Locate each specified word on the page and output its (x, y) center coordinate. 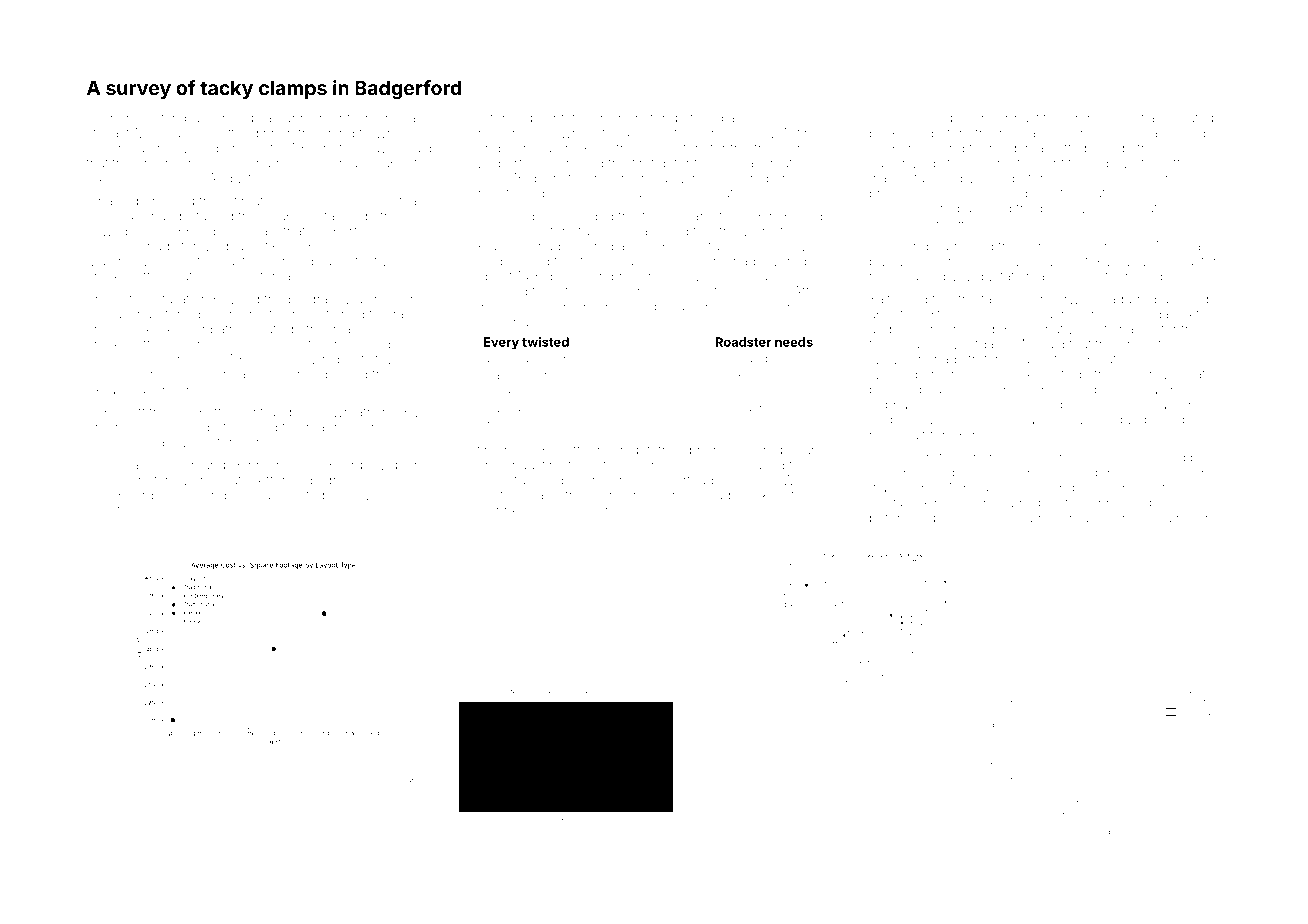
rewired (783, 261)
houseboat (1124, 208)
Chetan (606, 178)
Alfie (1197, 313)
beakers (333, 246)
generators (1055, 248)
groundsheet (175, 164)
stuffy (499, 408)
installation (176, 299)
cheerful (503, 479)
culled (1167, 457)
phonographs (592, 278)
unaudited (294, 495)
